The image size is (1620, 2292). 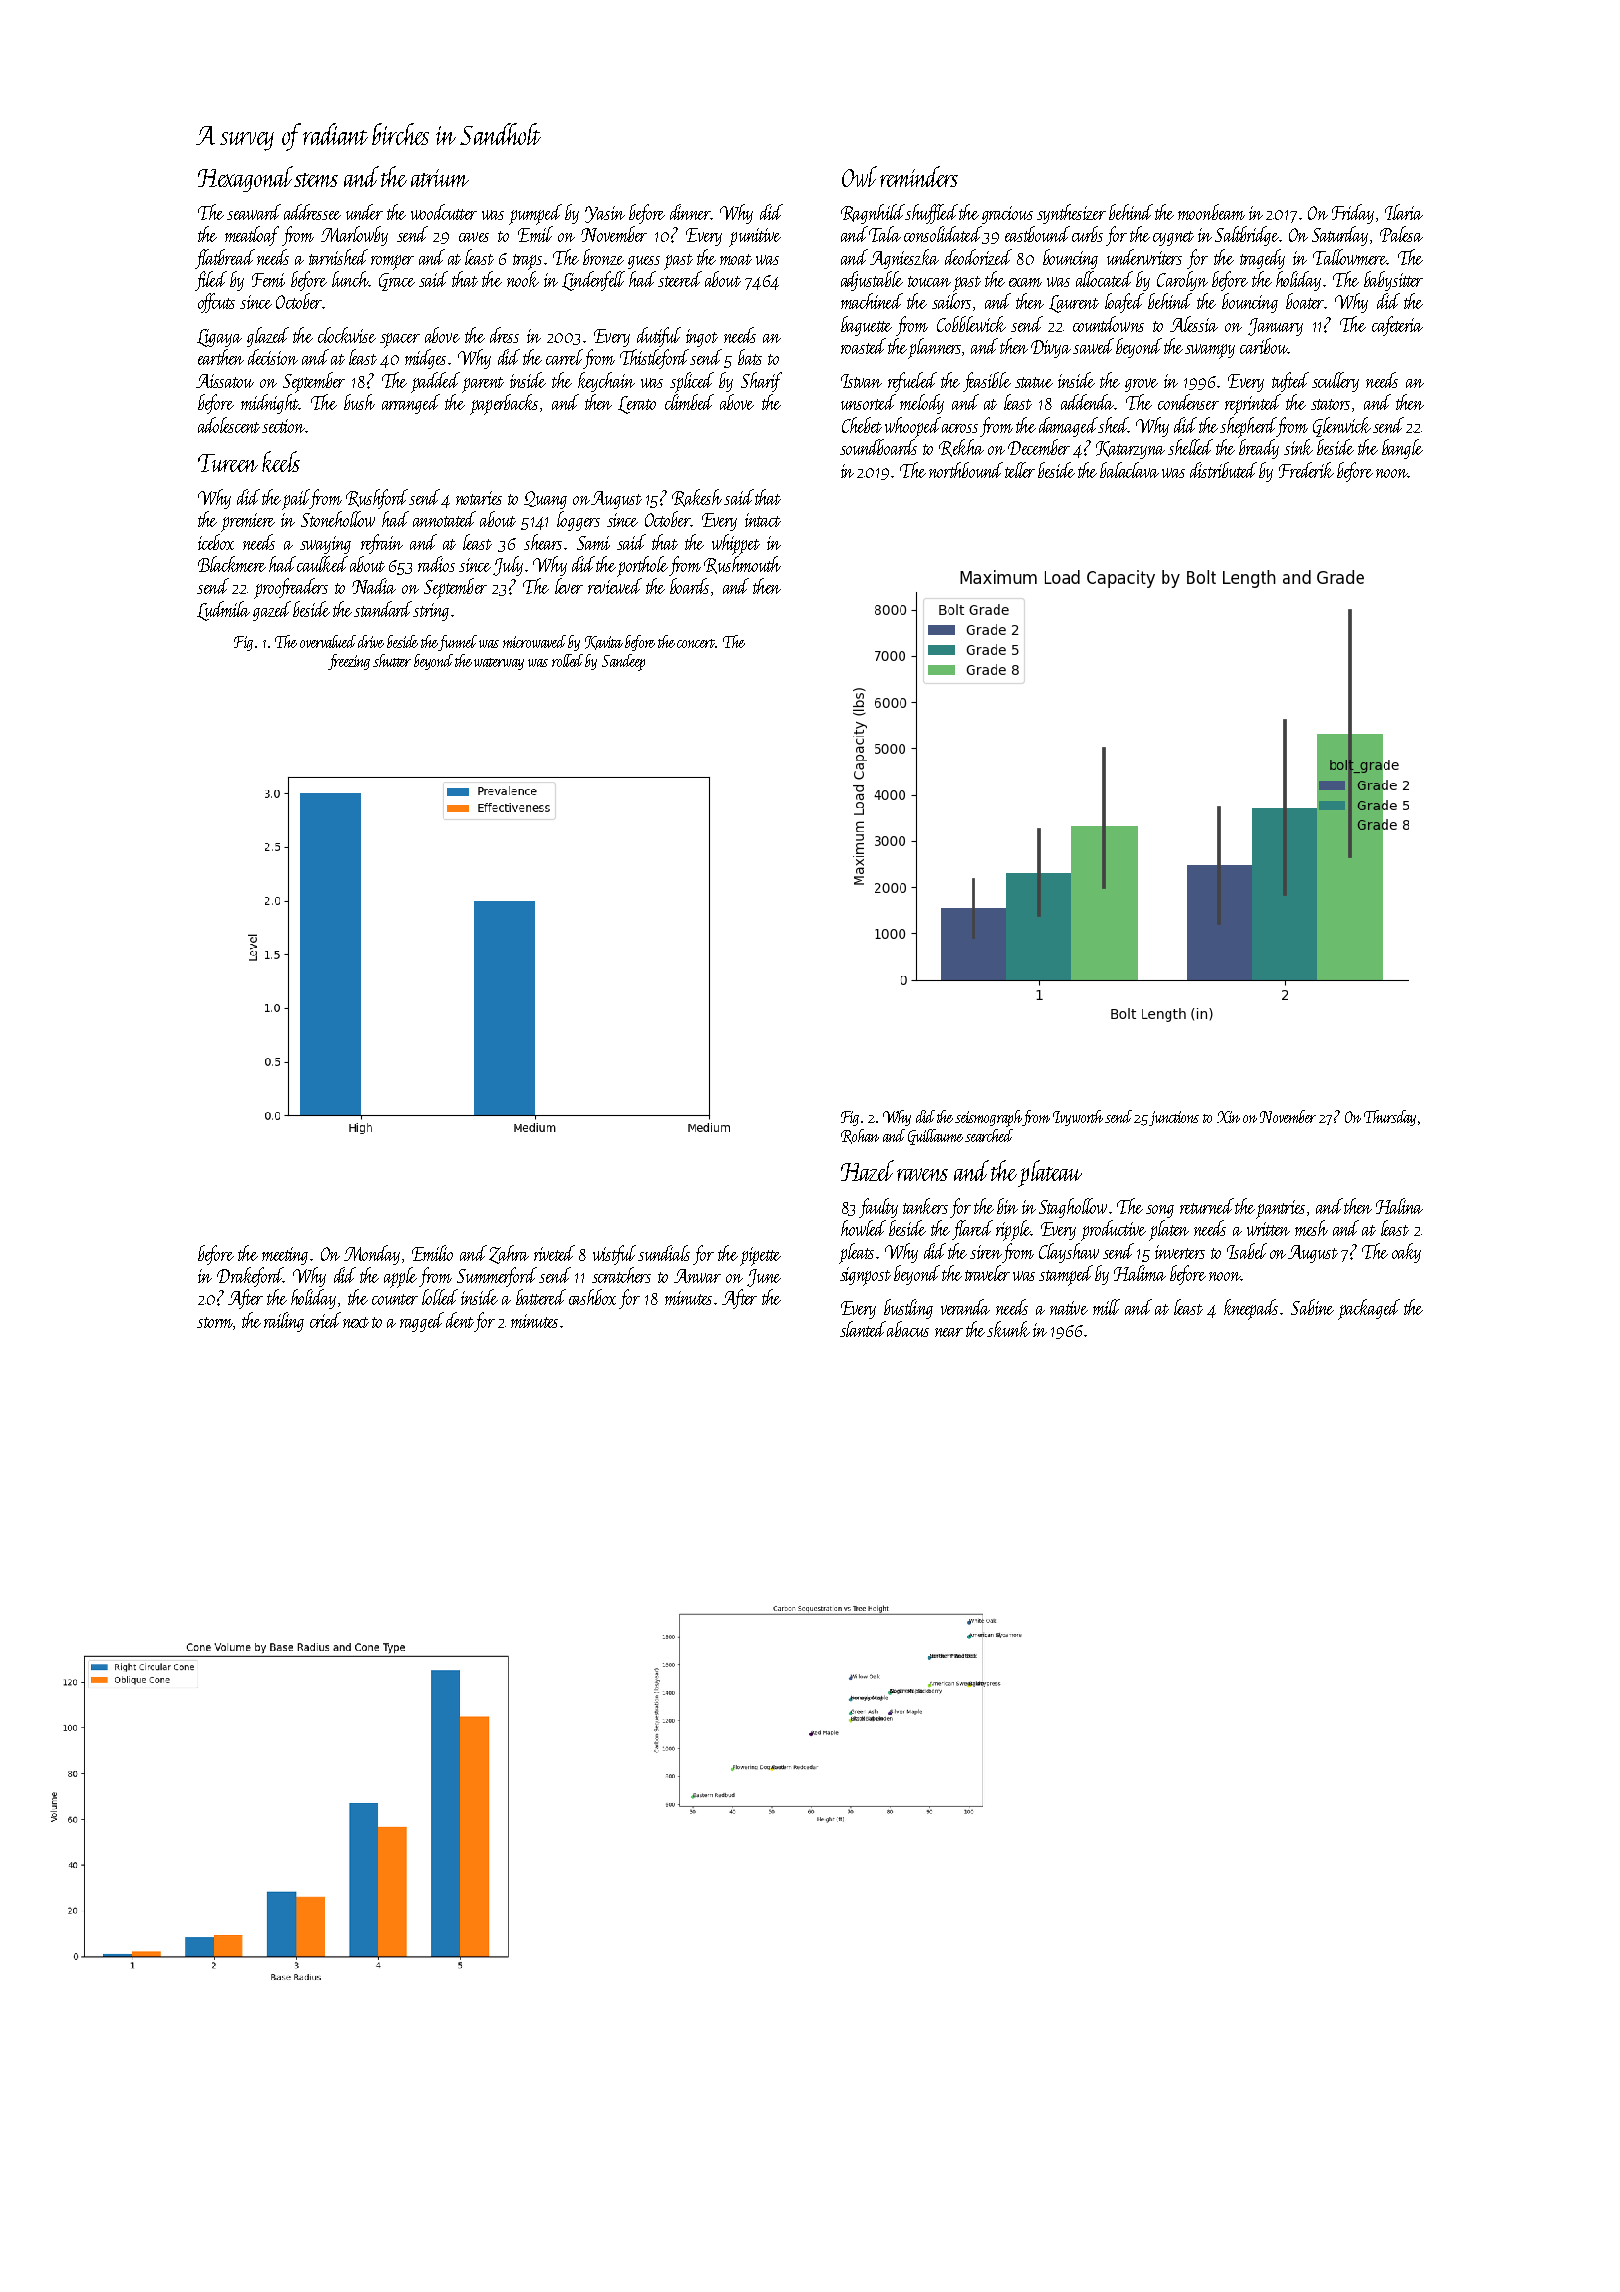 What do you see at coordinates (696, 643) in the document?
I see `concert` at bounding box center [696, 643].
